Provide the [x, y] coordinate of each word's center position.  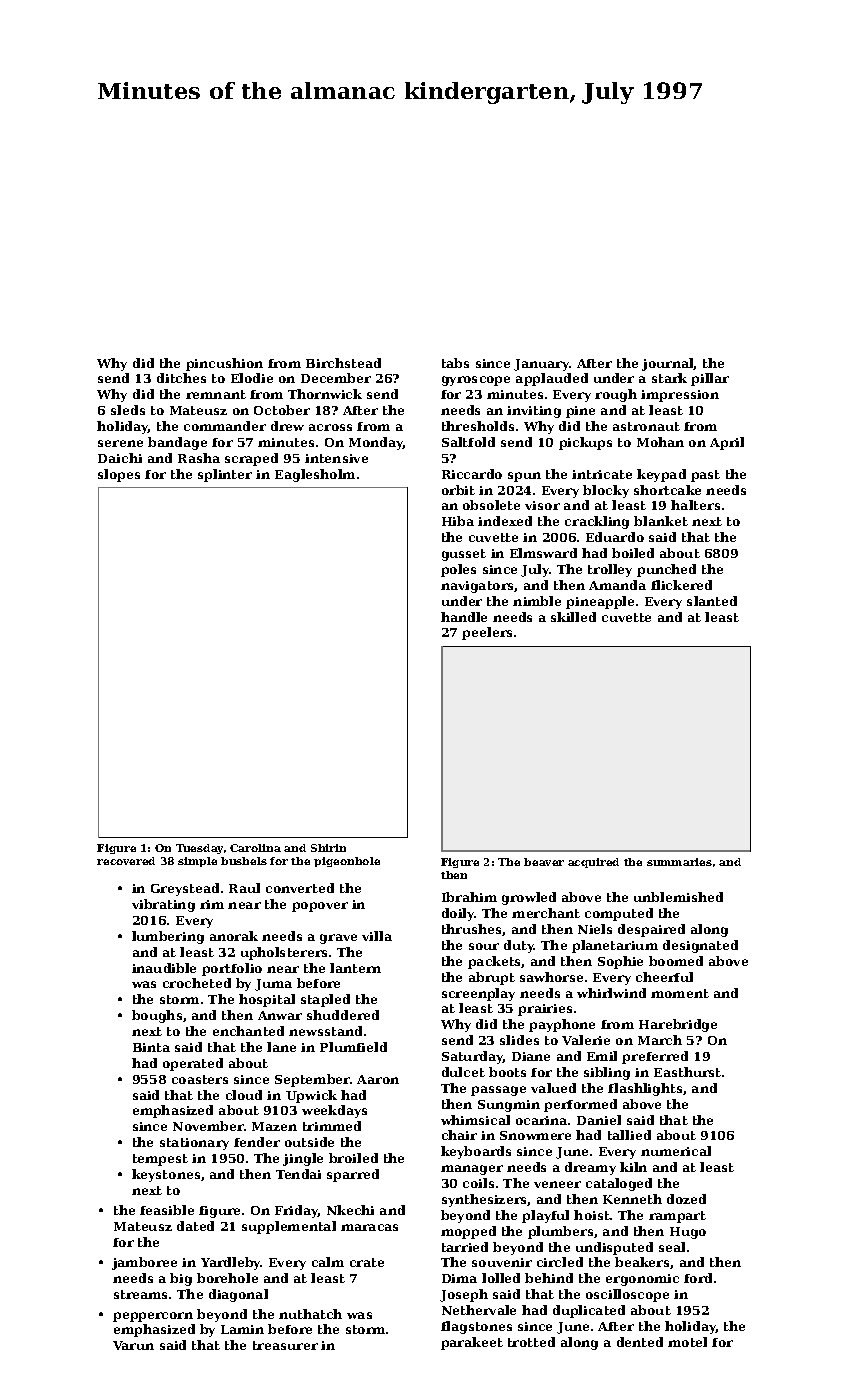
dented [640, 1342]
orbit [458, 490]
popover [320, 907]
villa [377, 936]
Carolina [255, 848]
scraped [251, 459]
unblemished [678, 897]
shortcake [667, 490]
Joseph [464, 1295]
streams [140, 1294]
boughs [157, 1016]
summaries [679, 862]
